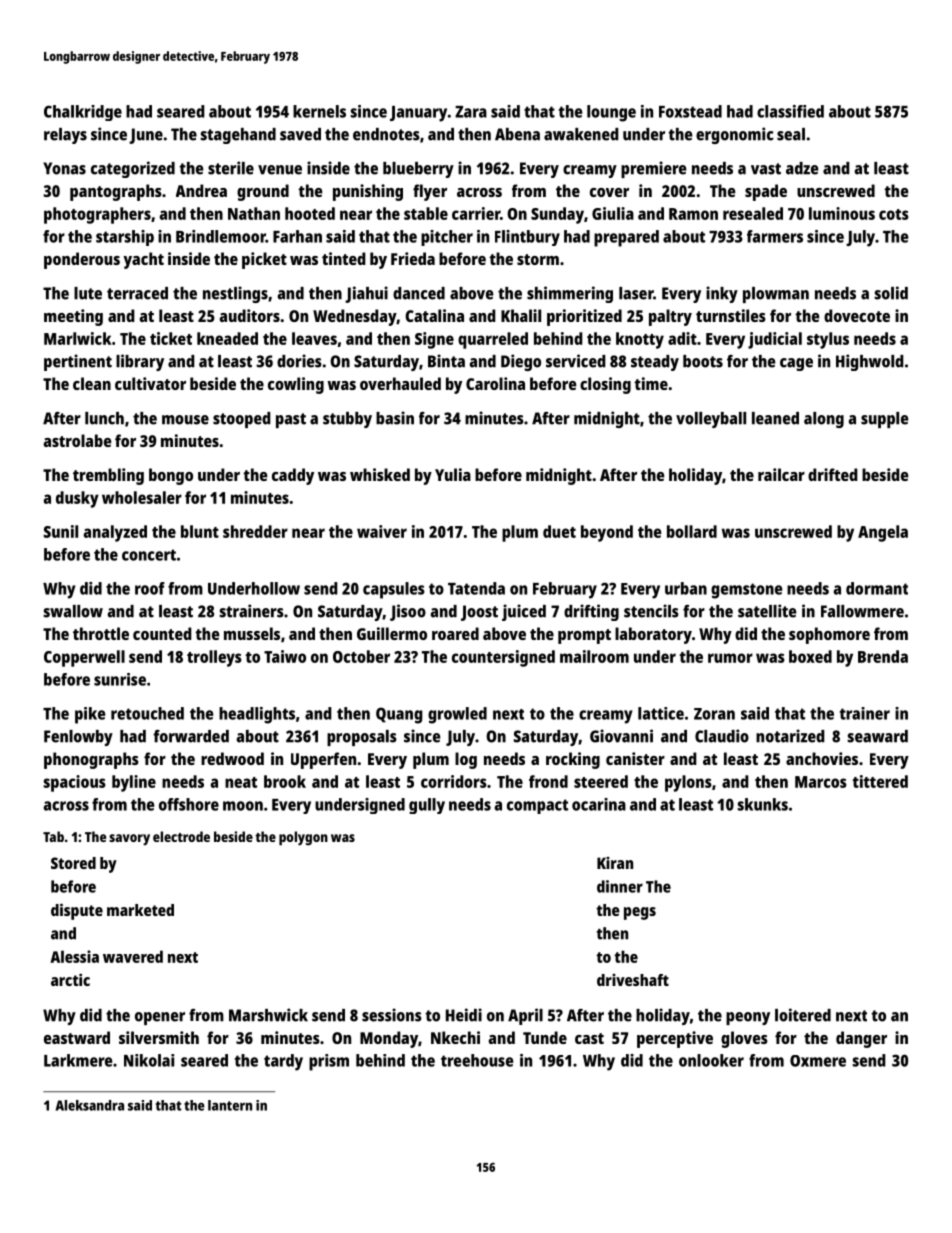 The width and height of the document is (952, 1233). Describe the element at coordinates (559, 531) in the document. I see `duet` at that location.
